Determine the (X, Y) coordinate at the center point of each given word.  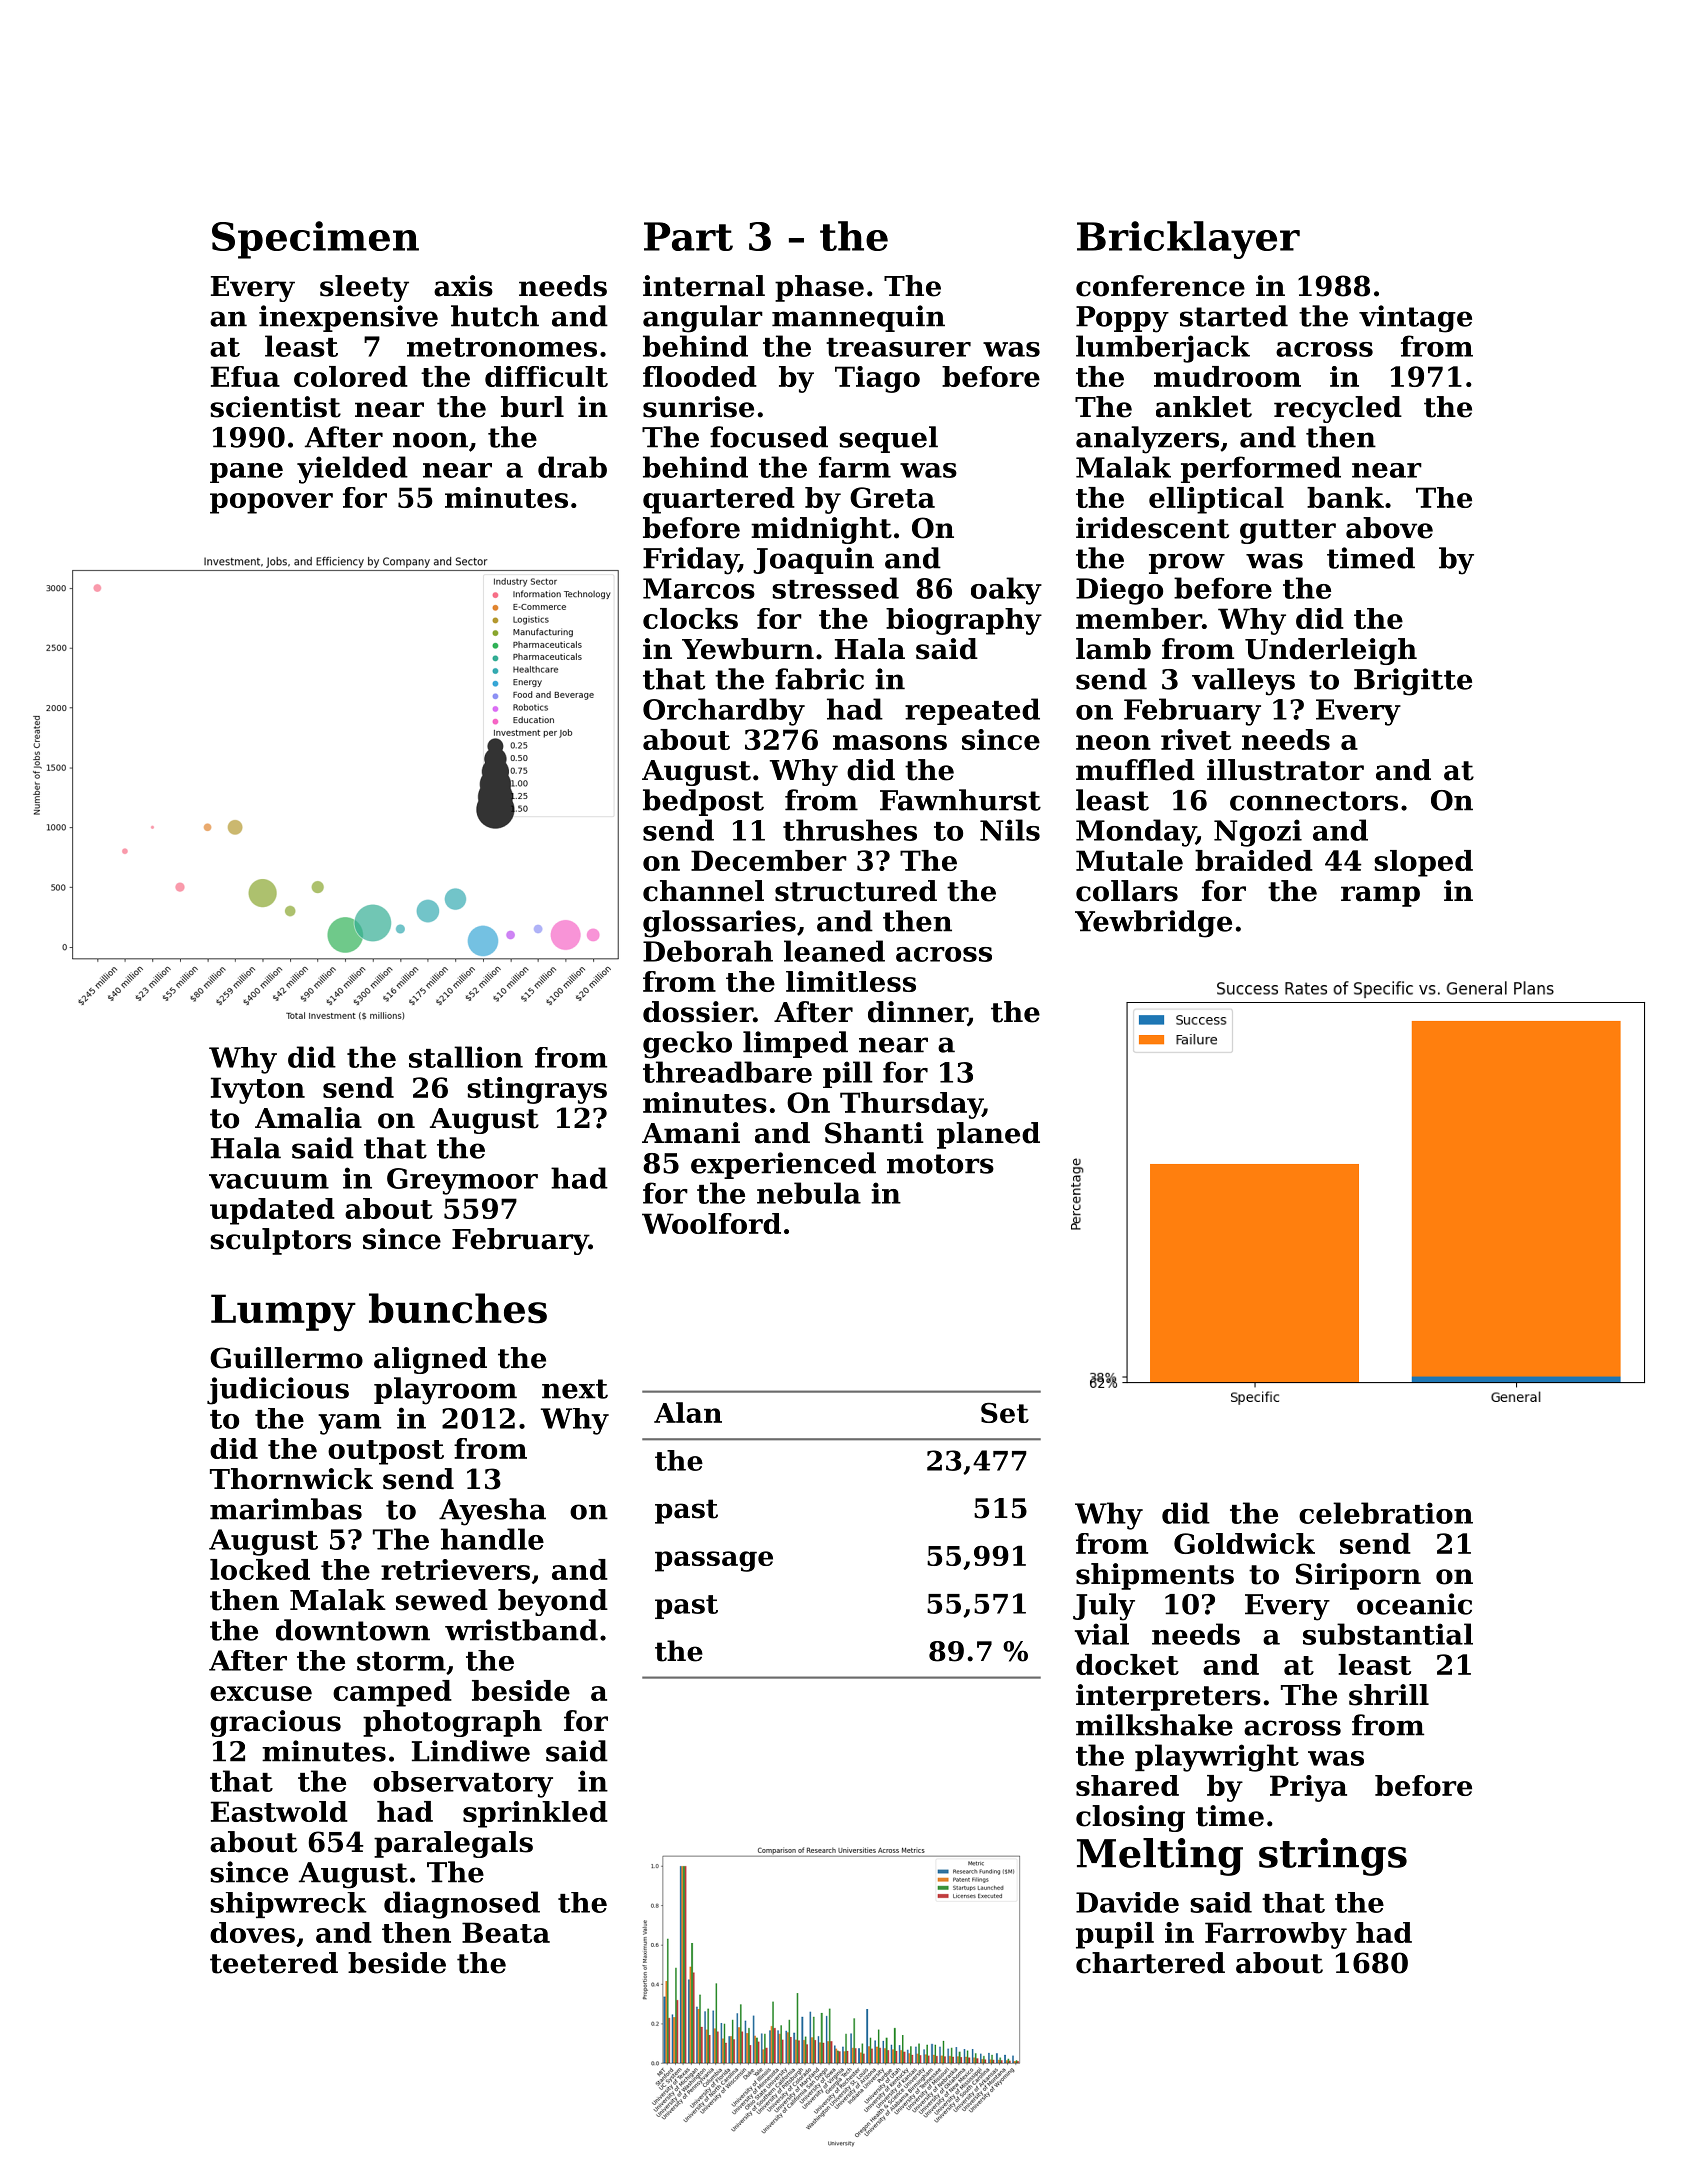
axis (463, 286)
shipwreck (288, 1905)
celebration (1386, 1513)
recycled (1338, 409)
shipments (1155, 1576)
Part (688, 236)
